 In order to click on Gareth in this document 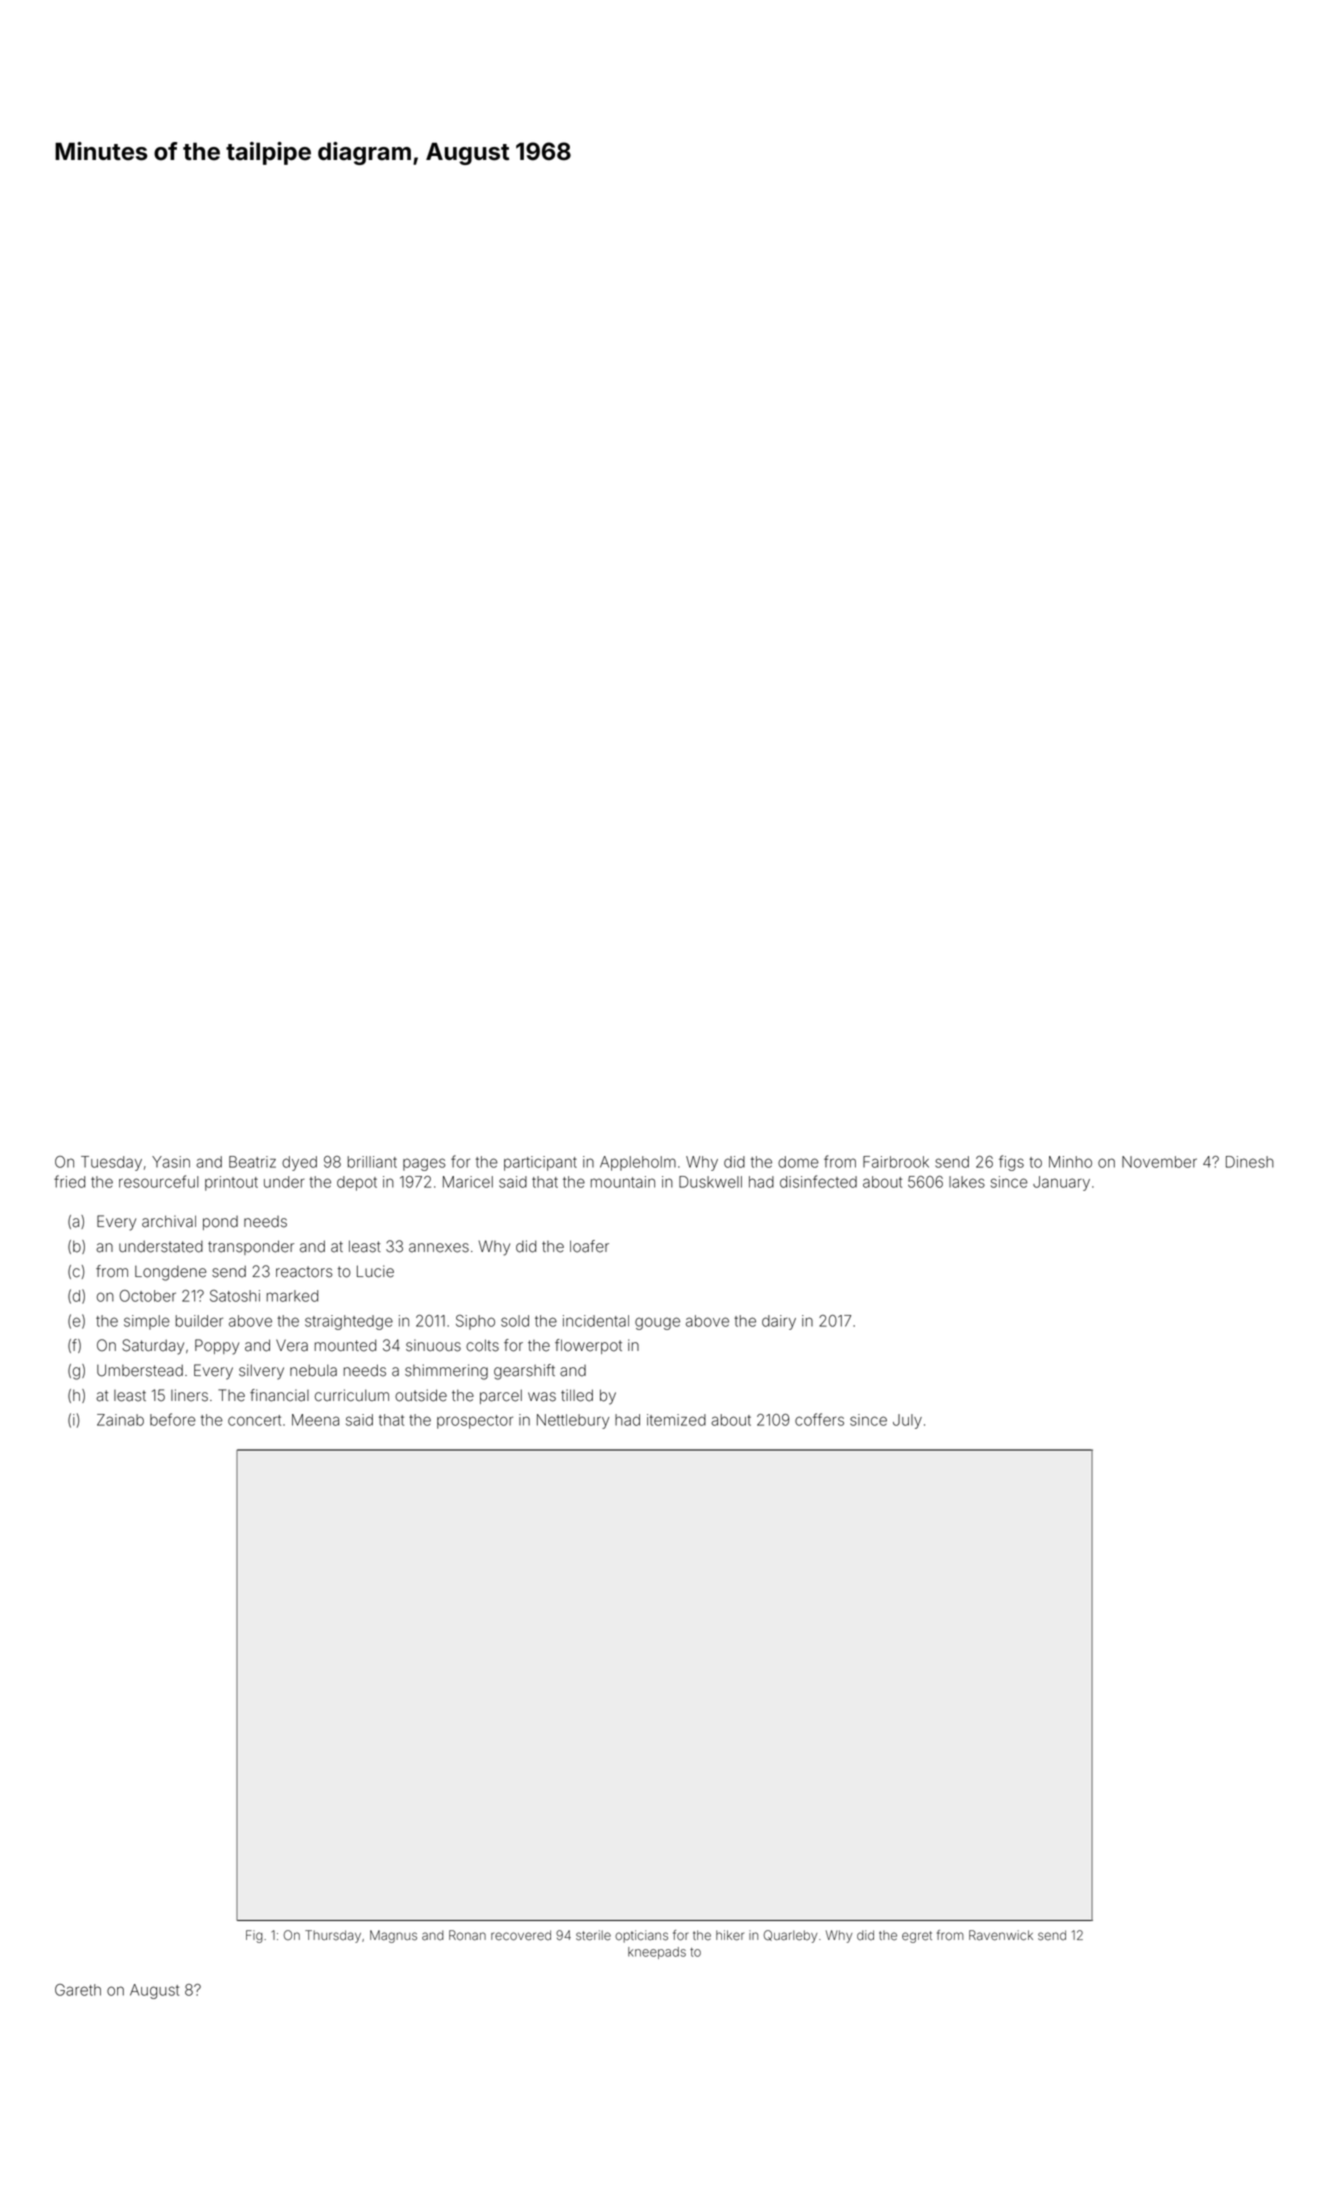, I will do `click(78, 1990)`.
